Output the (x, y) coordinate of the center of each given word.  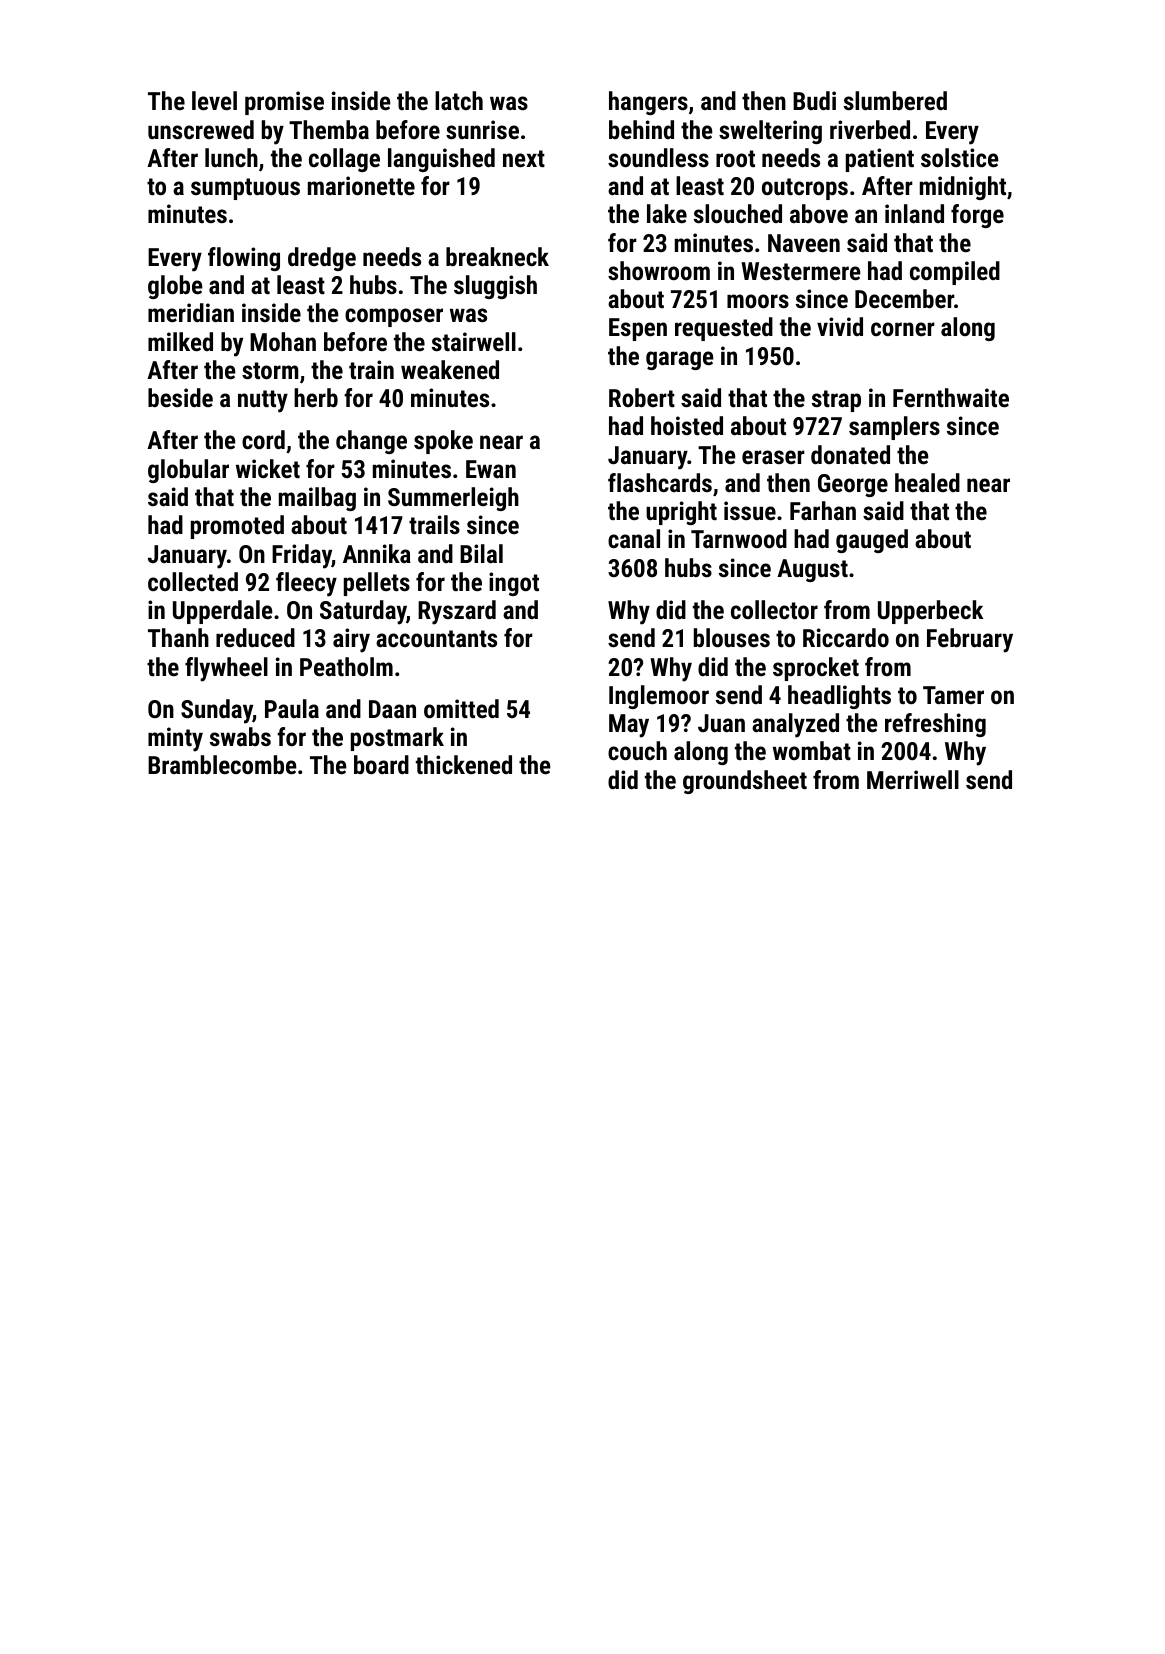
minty (175, 739)
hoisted (687, 425)
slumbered (895, 100)
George (853, 485)
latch (459, 100)
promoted (237, 527)
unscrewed (201, 129)
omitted (461, 708)
